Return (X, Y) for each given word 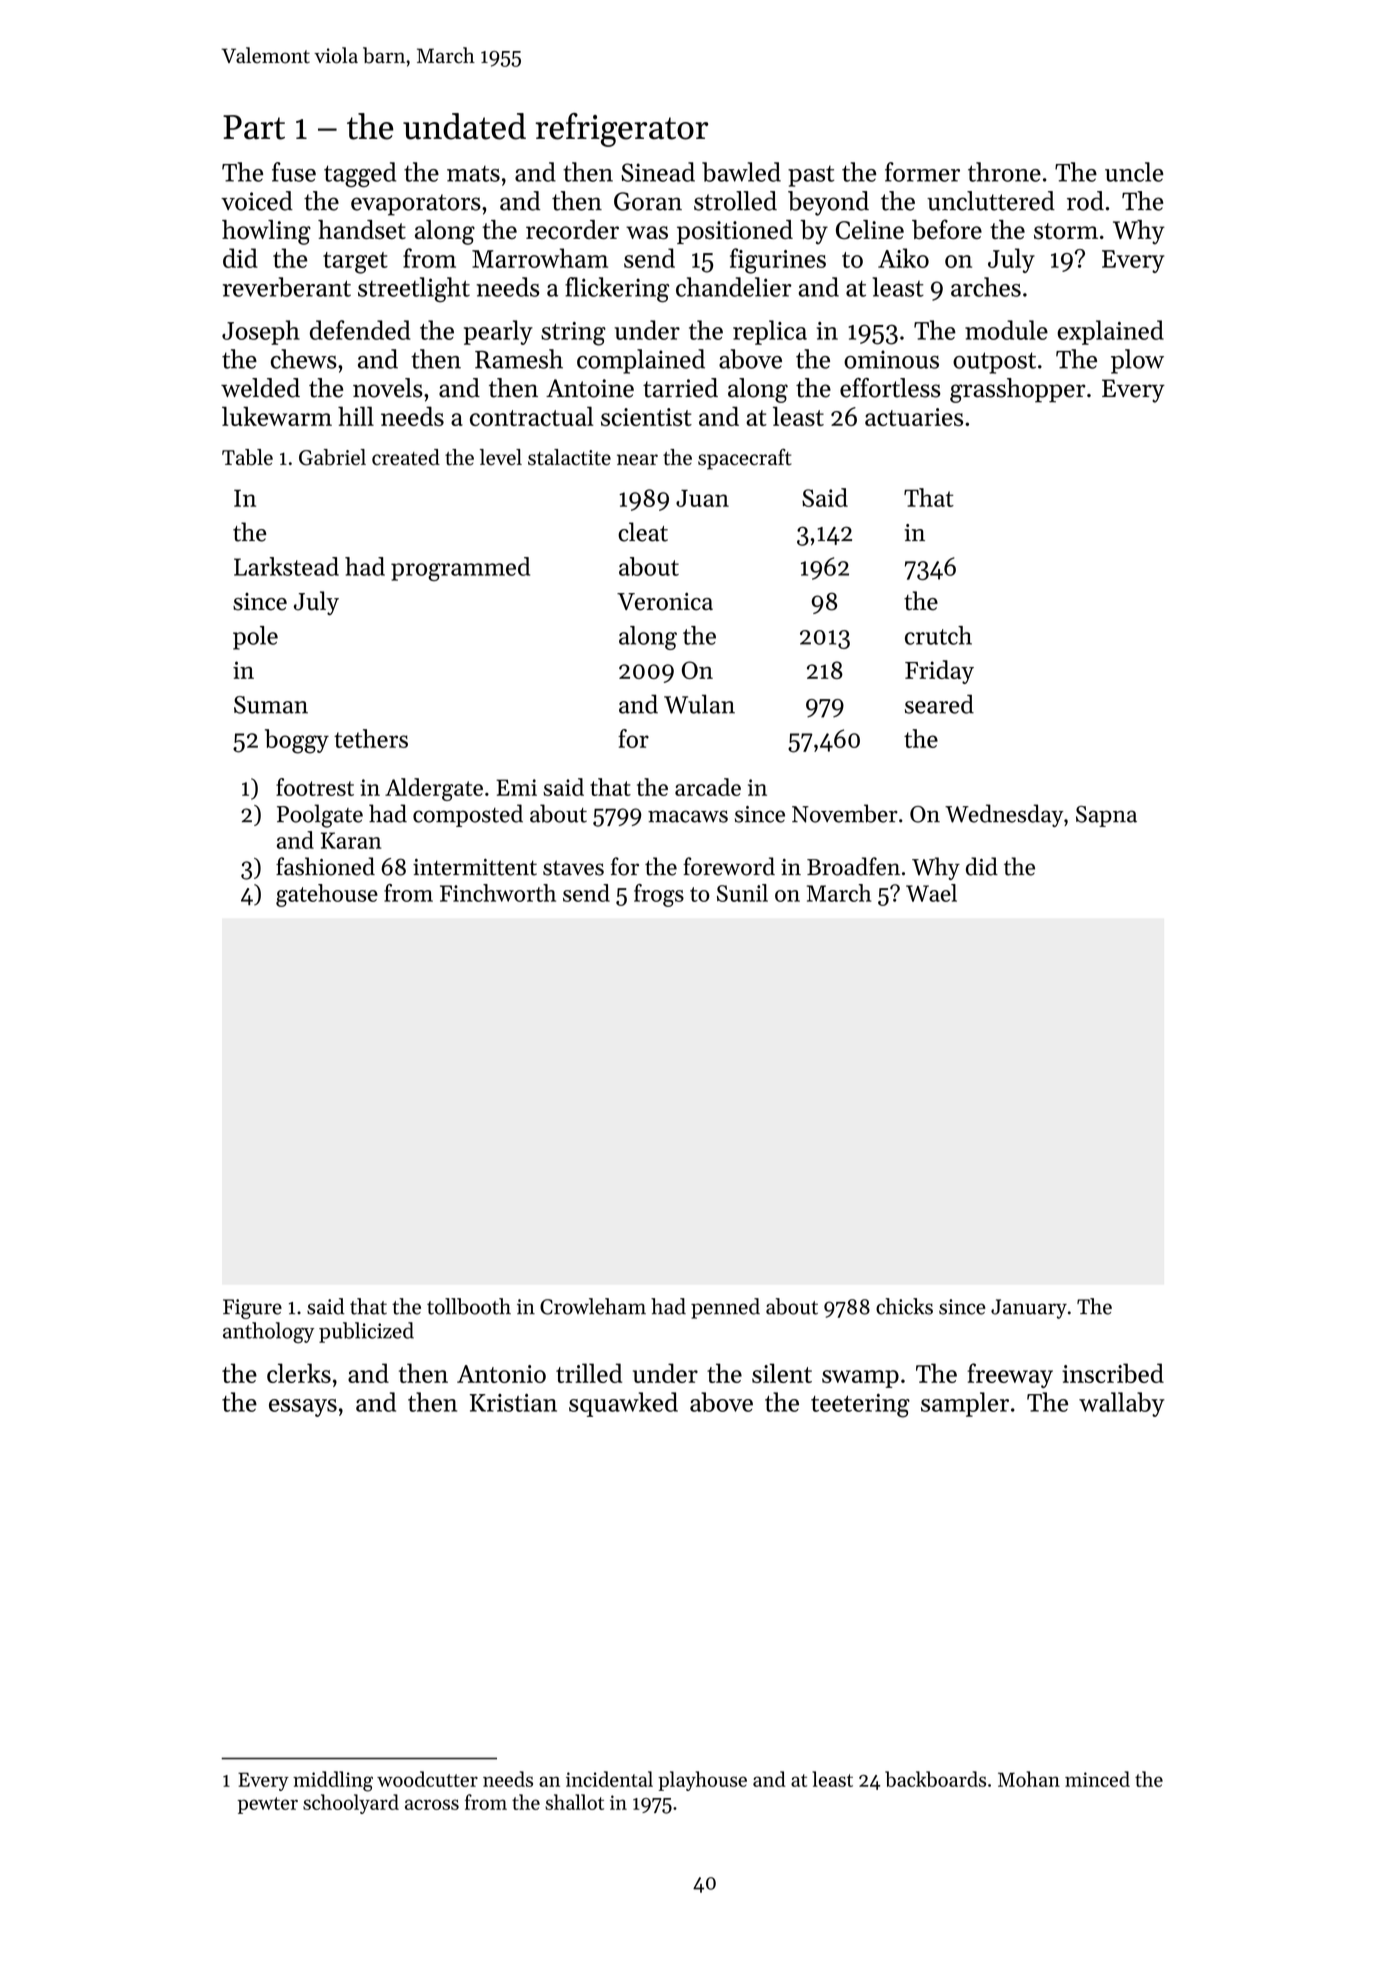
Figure (252, 1309)
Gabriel (332, 457)
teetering (860, 1406)
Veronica (665, 602)
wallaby (1122, 1404)
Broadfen (853, 866)
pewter (267, 1805)
